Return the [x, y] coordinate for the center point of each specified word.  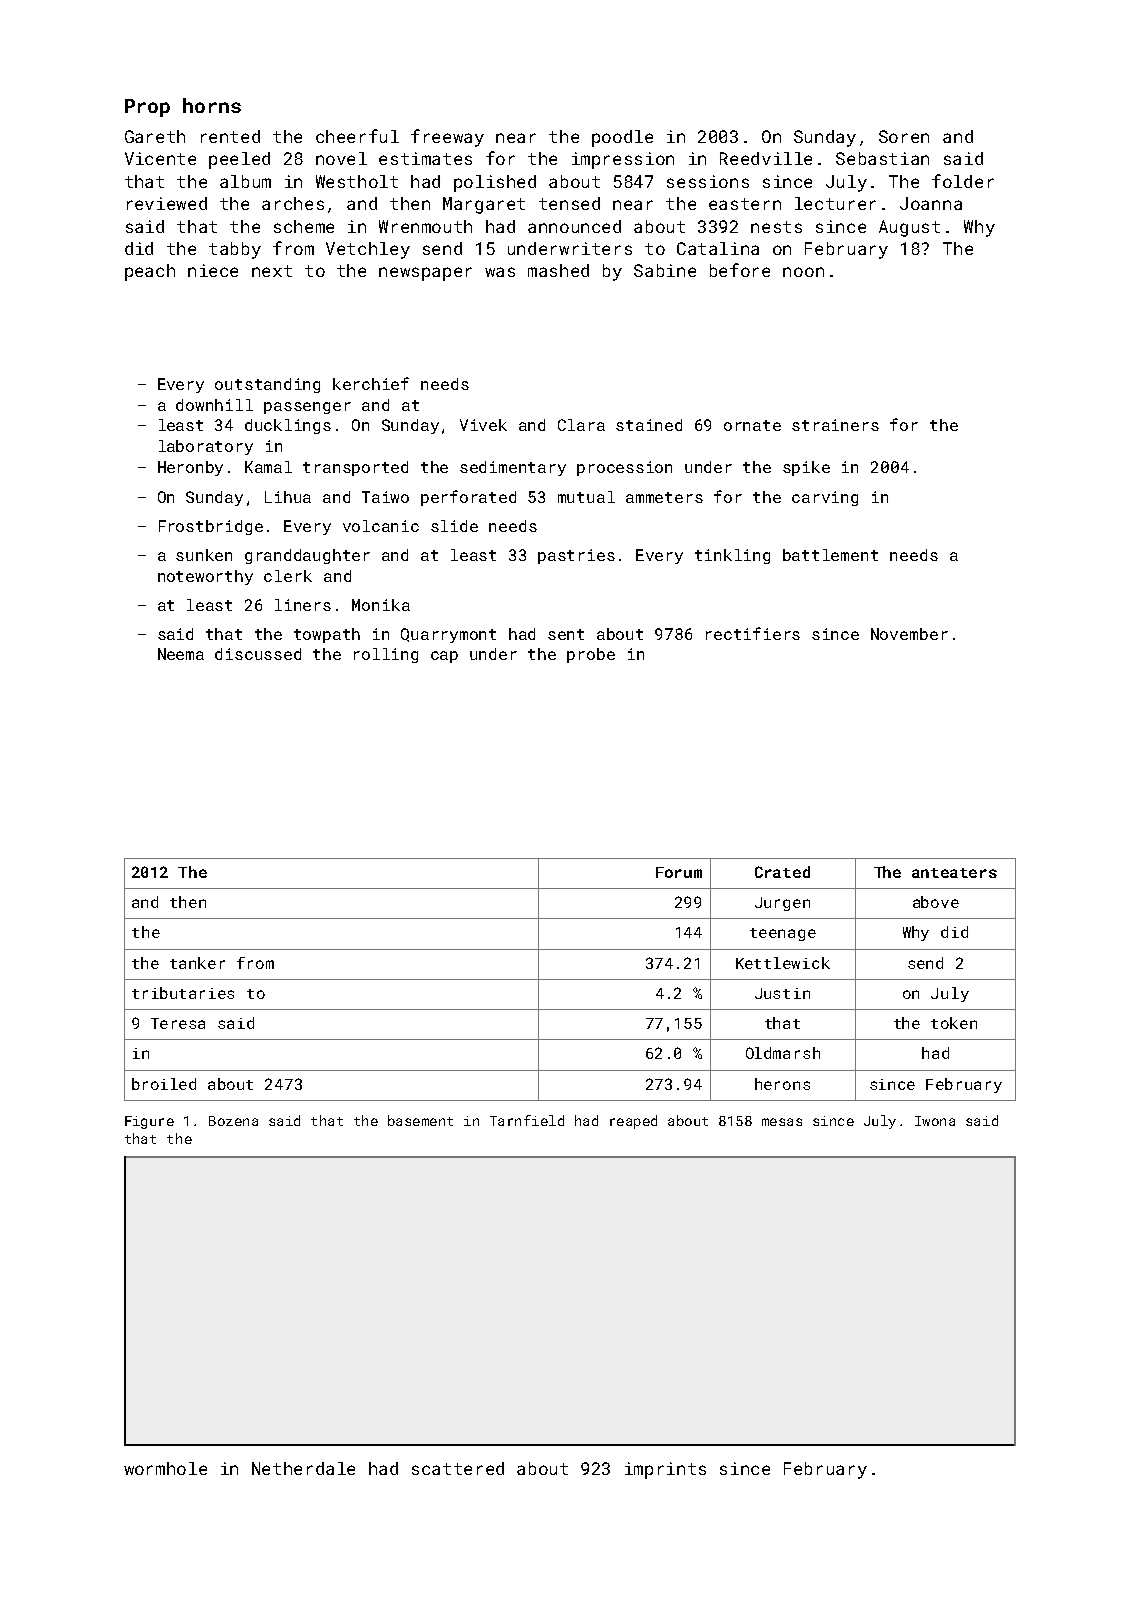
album [245, 181]
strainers [835, 425]
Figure [149, 1122]
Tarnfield [527, 1120]
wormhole [165, 1468]
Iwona [935, 1121]
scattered [458, 1468]
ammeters [664, 497]
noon [803, 272]
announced [574, 226]
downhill [214, 405]
